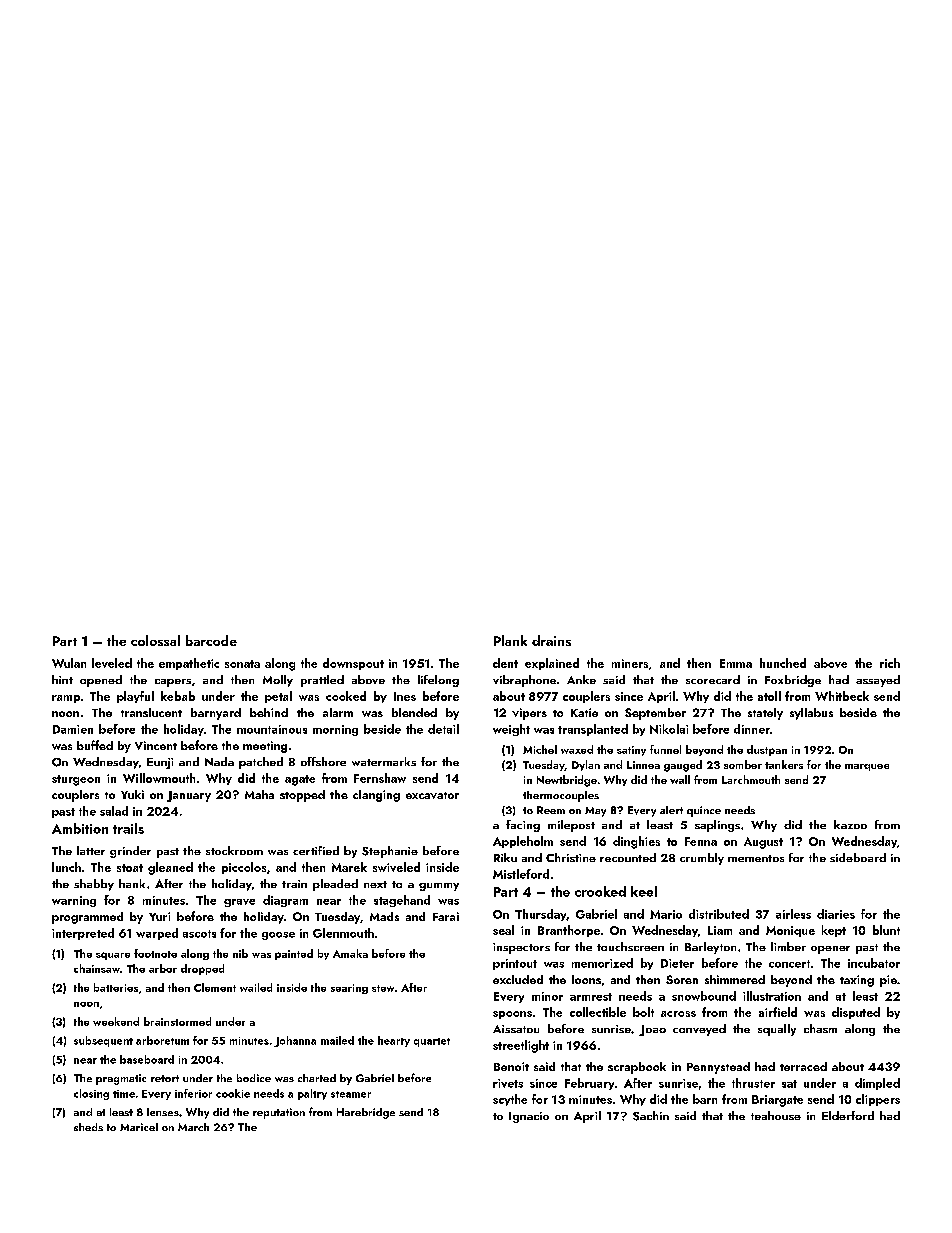  I want to click on taxing, so click(857, 981).
